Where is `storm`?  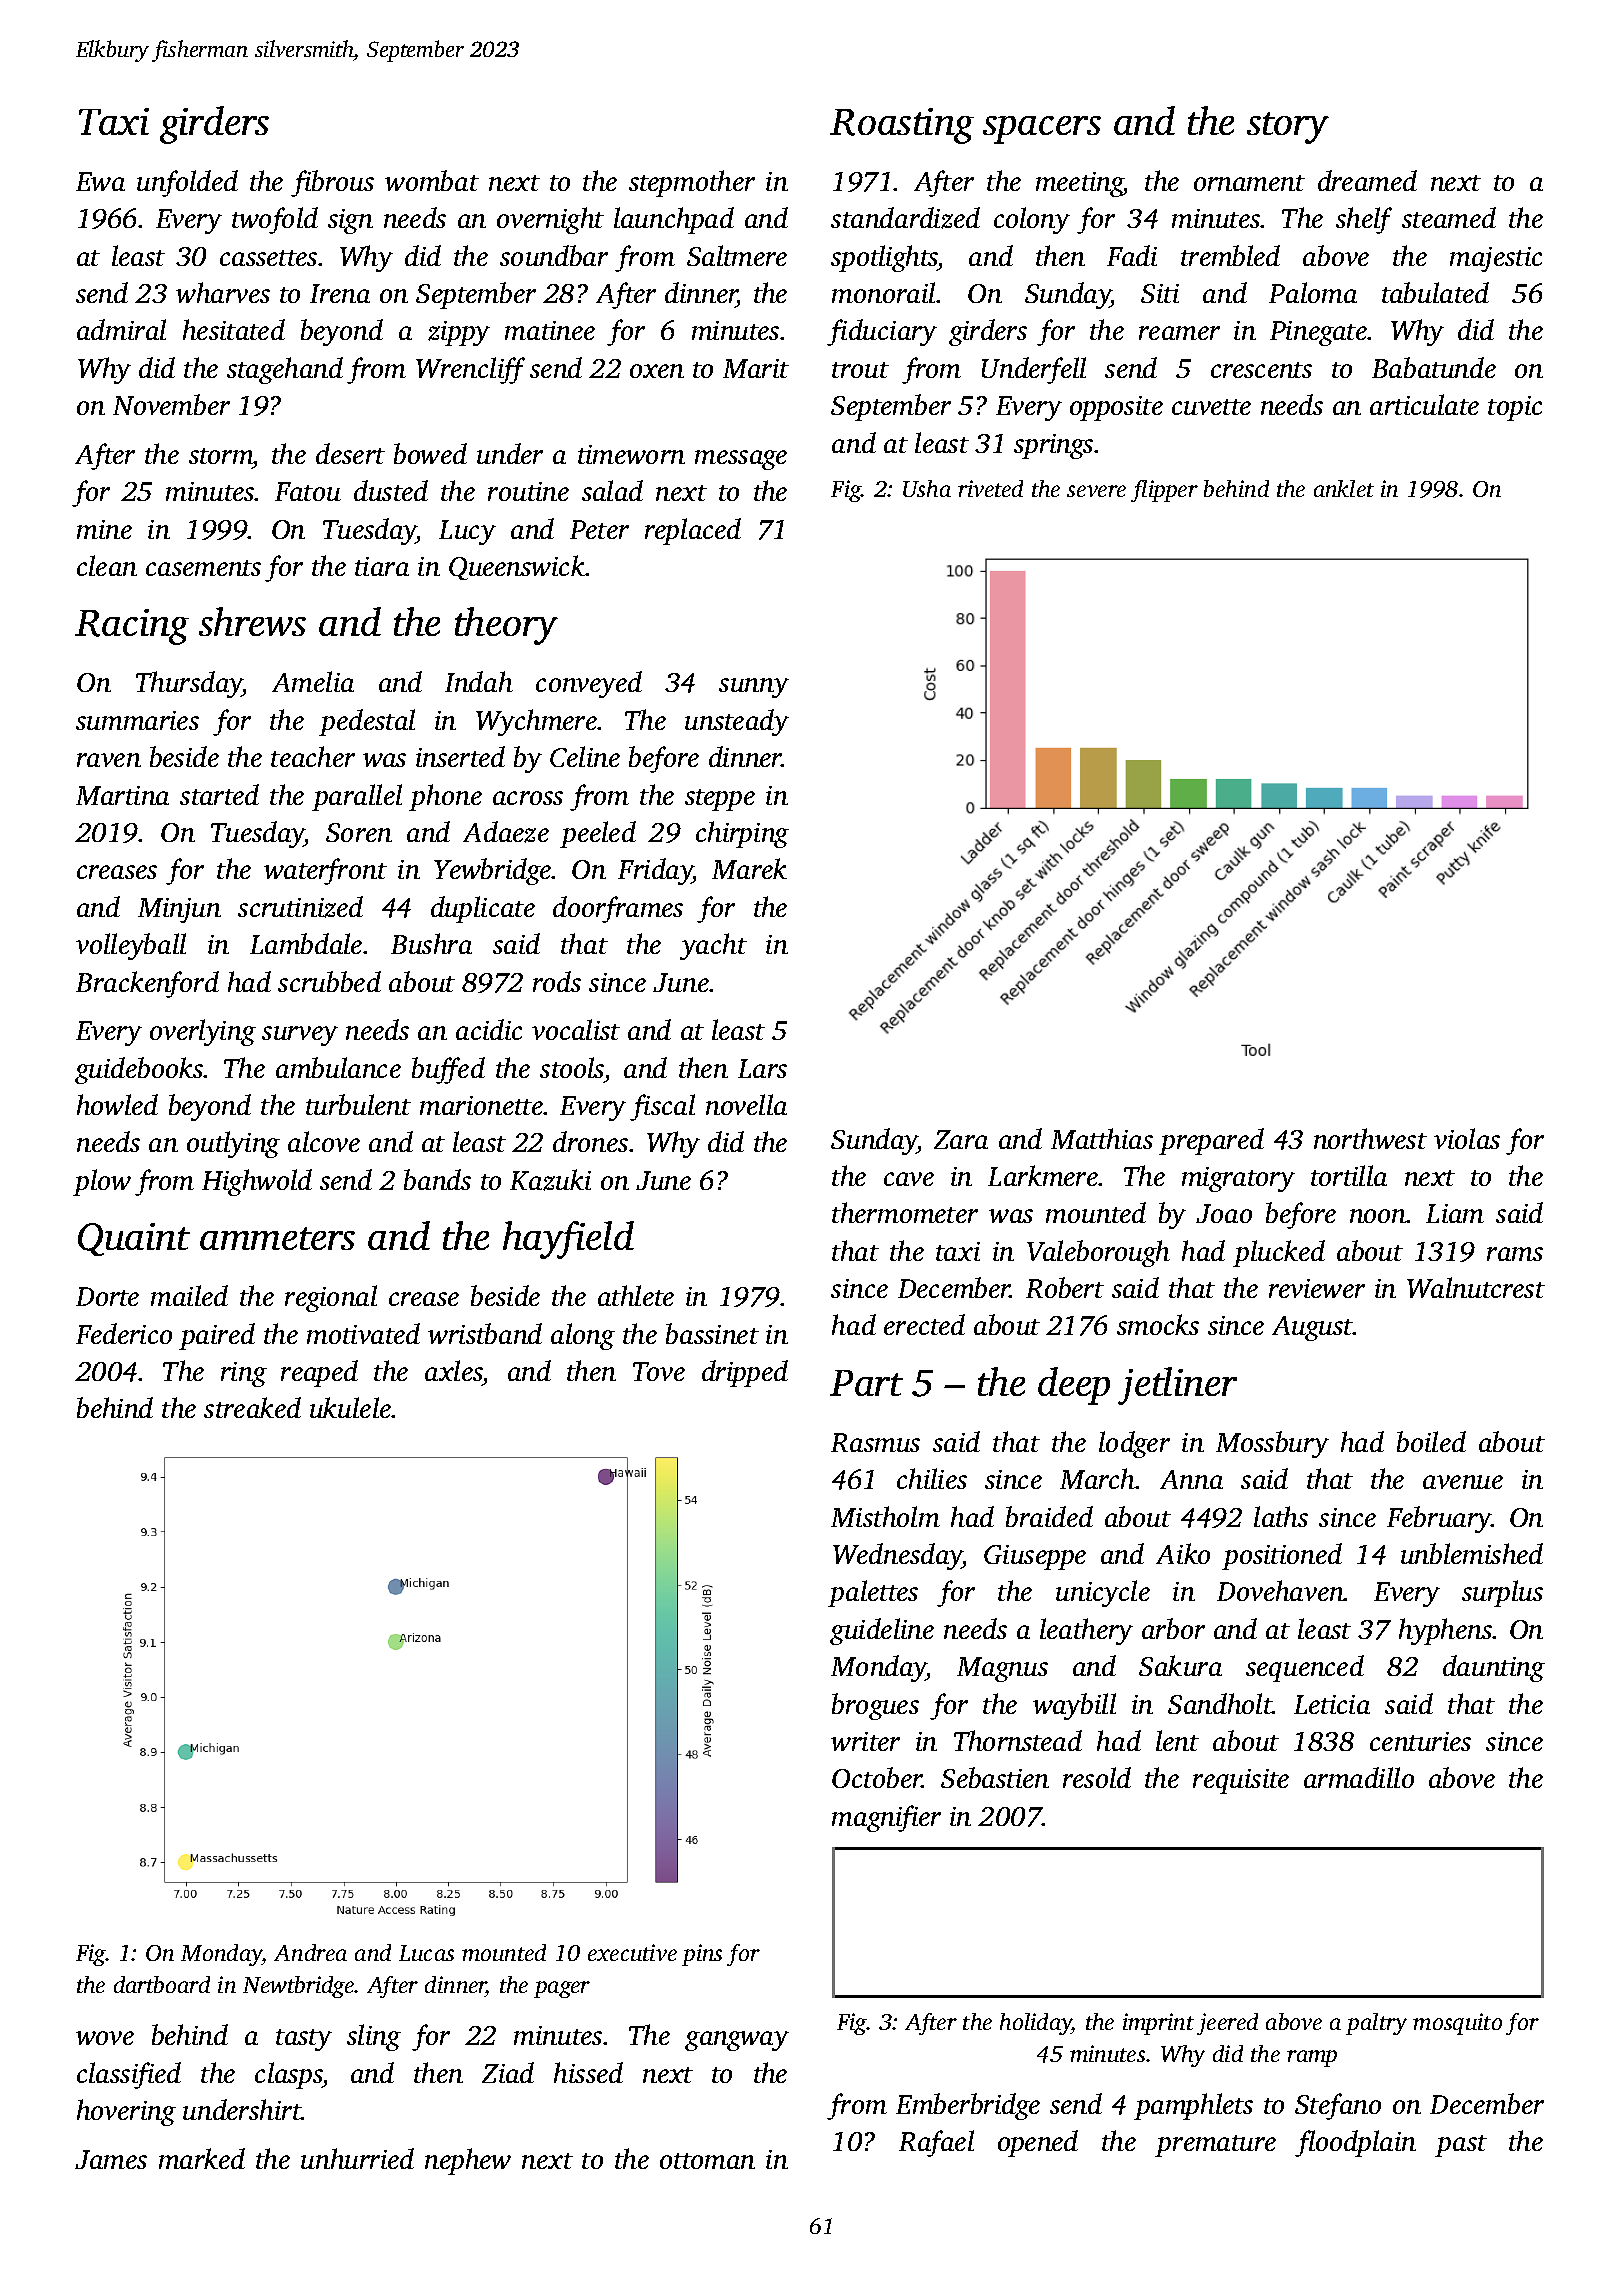 storm is located at coordinates (221, 456).
